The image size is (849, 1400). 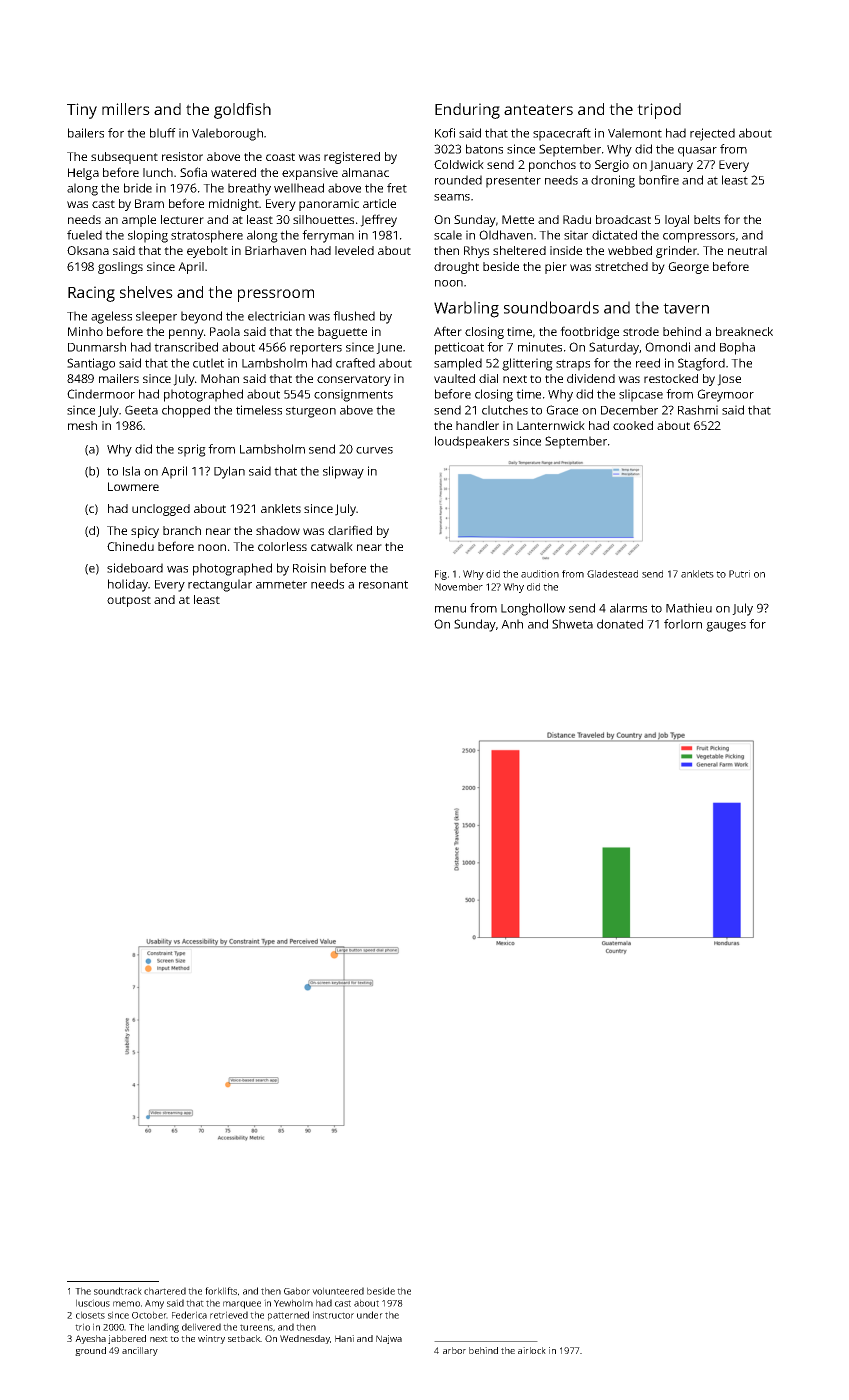 I want to click on electrician, so click(x=276, y=316).
